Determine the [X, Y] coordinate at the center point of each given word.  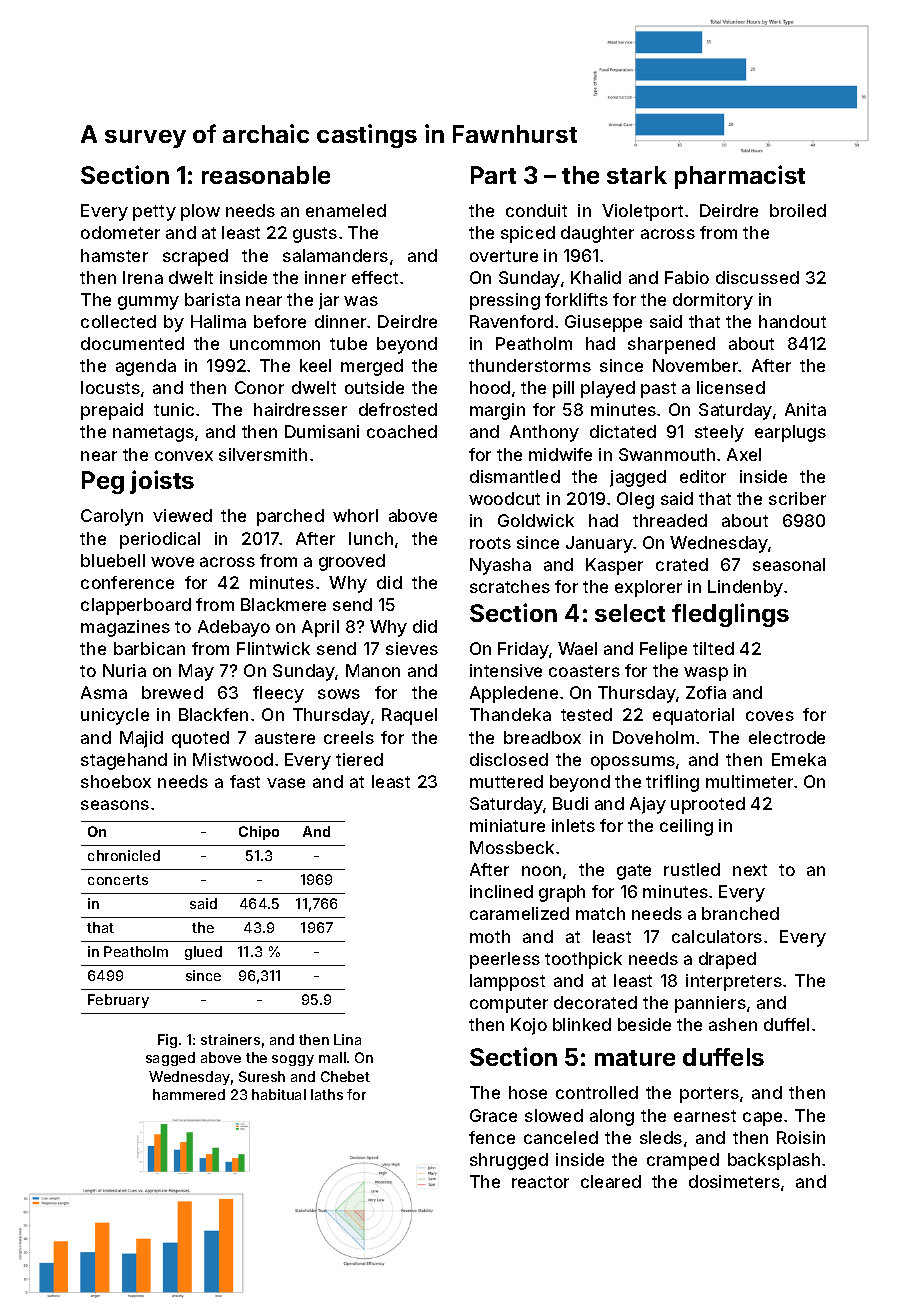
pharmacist [740, 177]
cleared [611, 1181]
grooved [352, 562]
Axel [744, 454]
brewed [172, 692]
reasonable [266, 175]
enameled [346, 210]
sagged [170, 1059]
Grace [493, 1115]
